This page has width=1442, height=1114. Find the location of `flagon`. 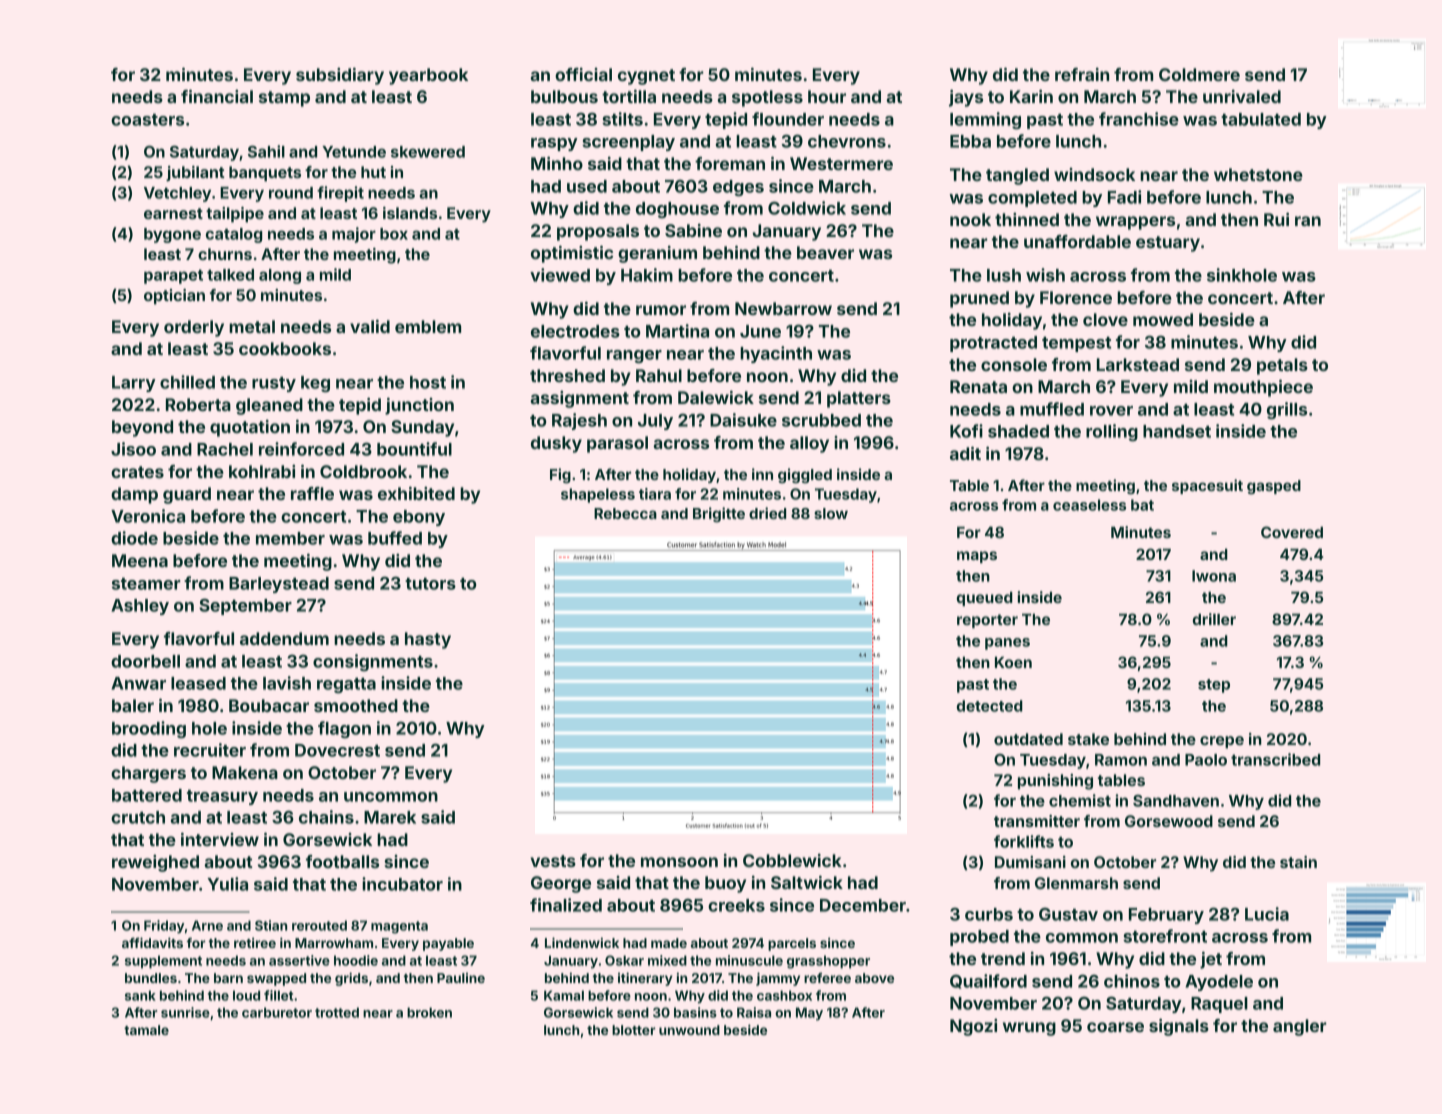

flagon is located at coordinates (344, 729).
